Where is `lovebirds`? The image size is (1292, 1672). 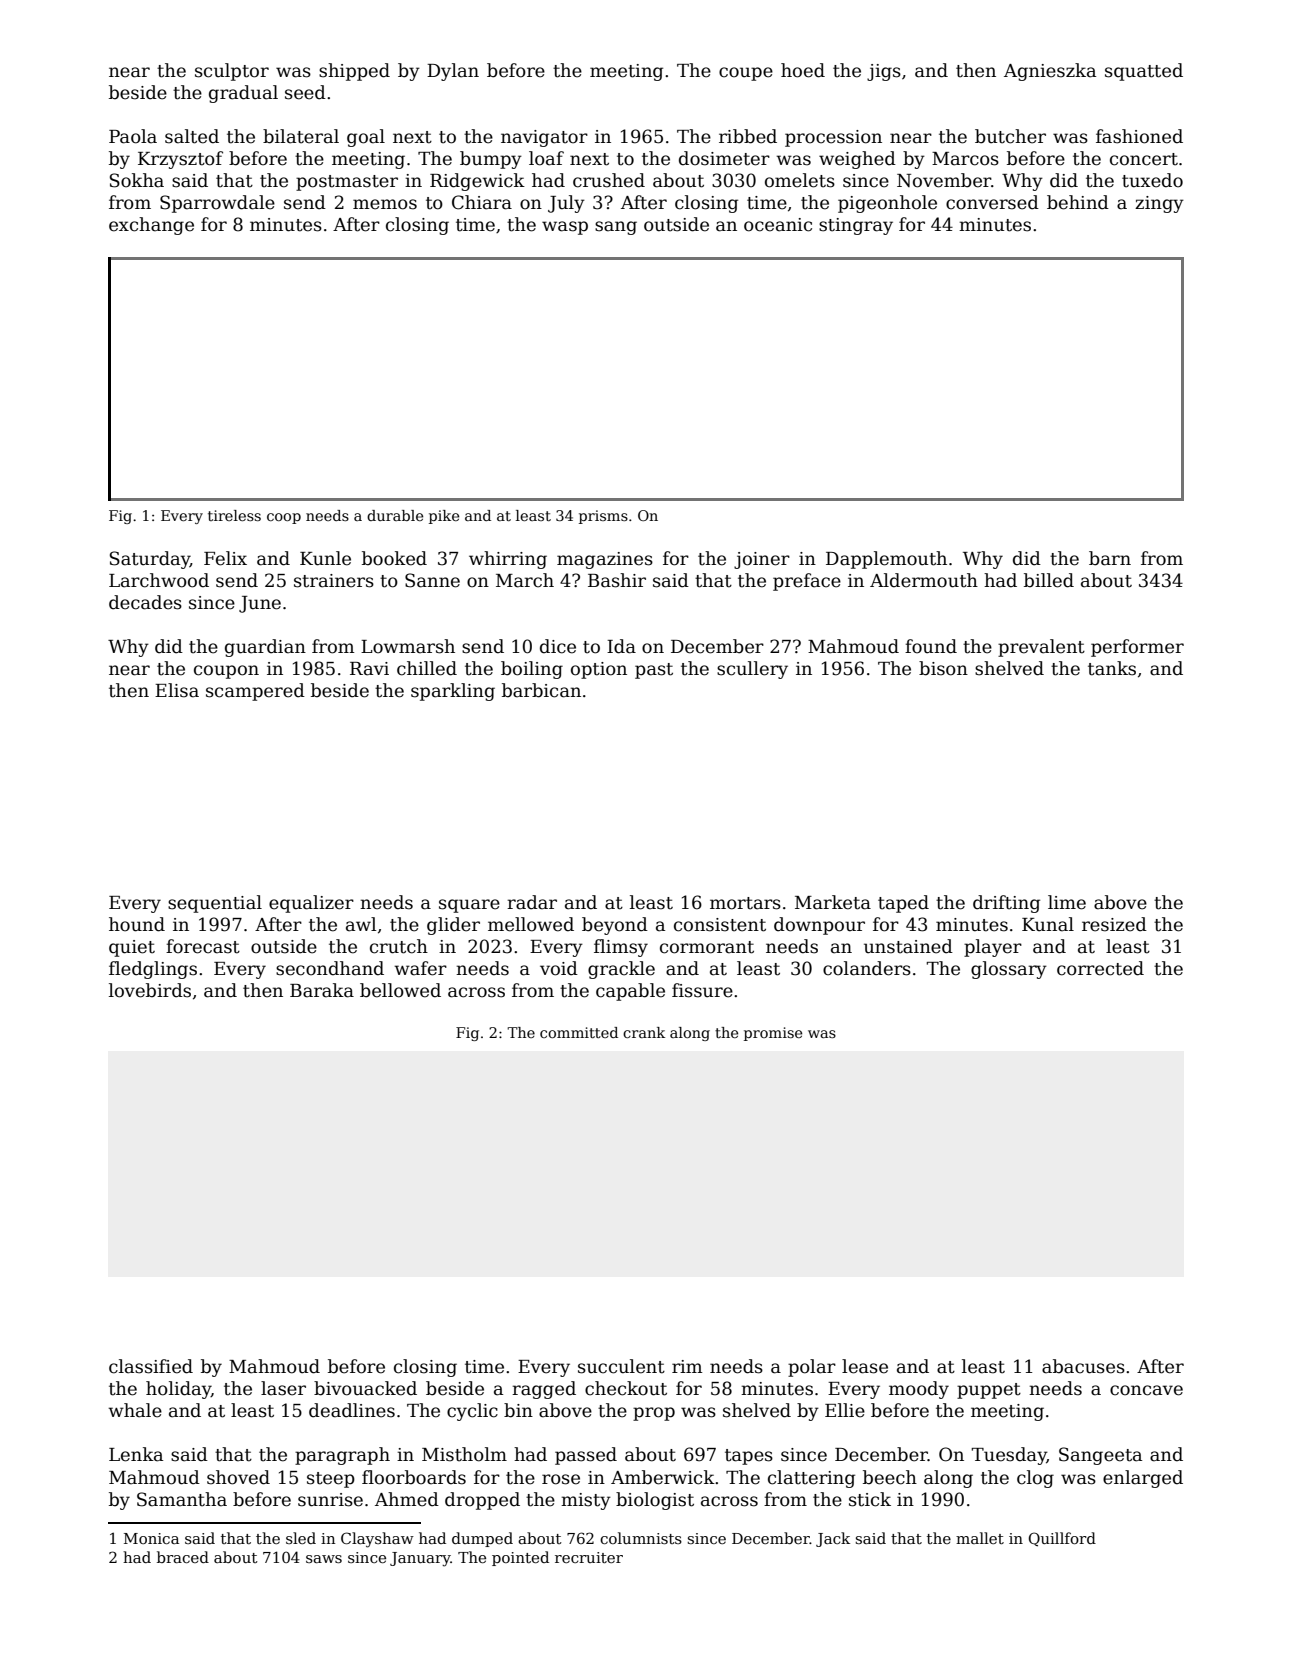
lovebirds is located at coordinates (150, 990).
